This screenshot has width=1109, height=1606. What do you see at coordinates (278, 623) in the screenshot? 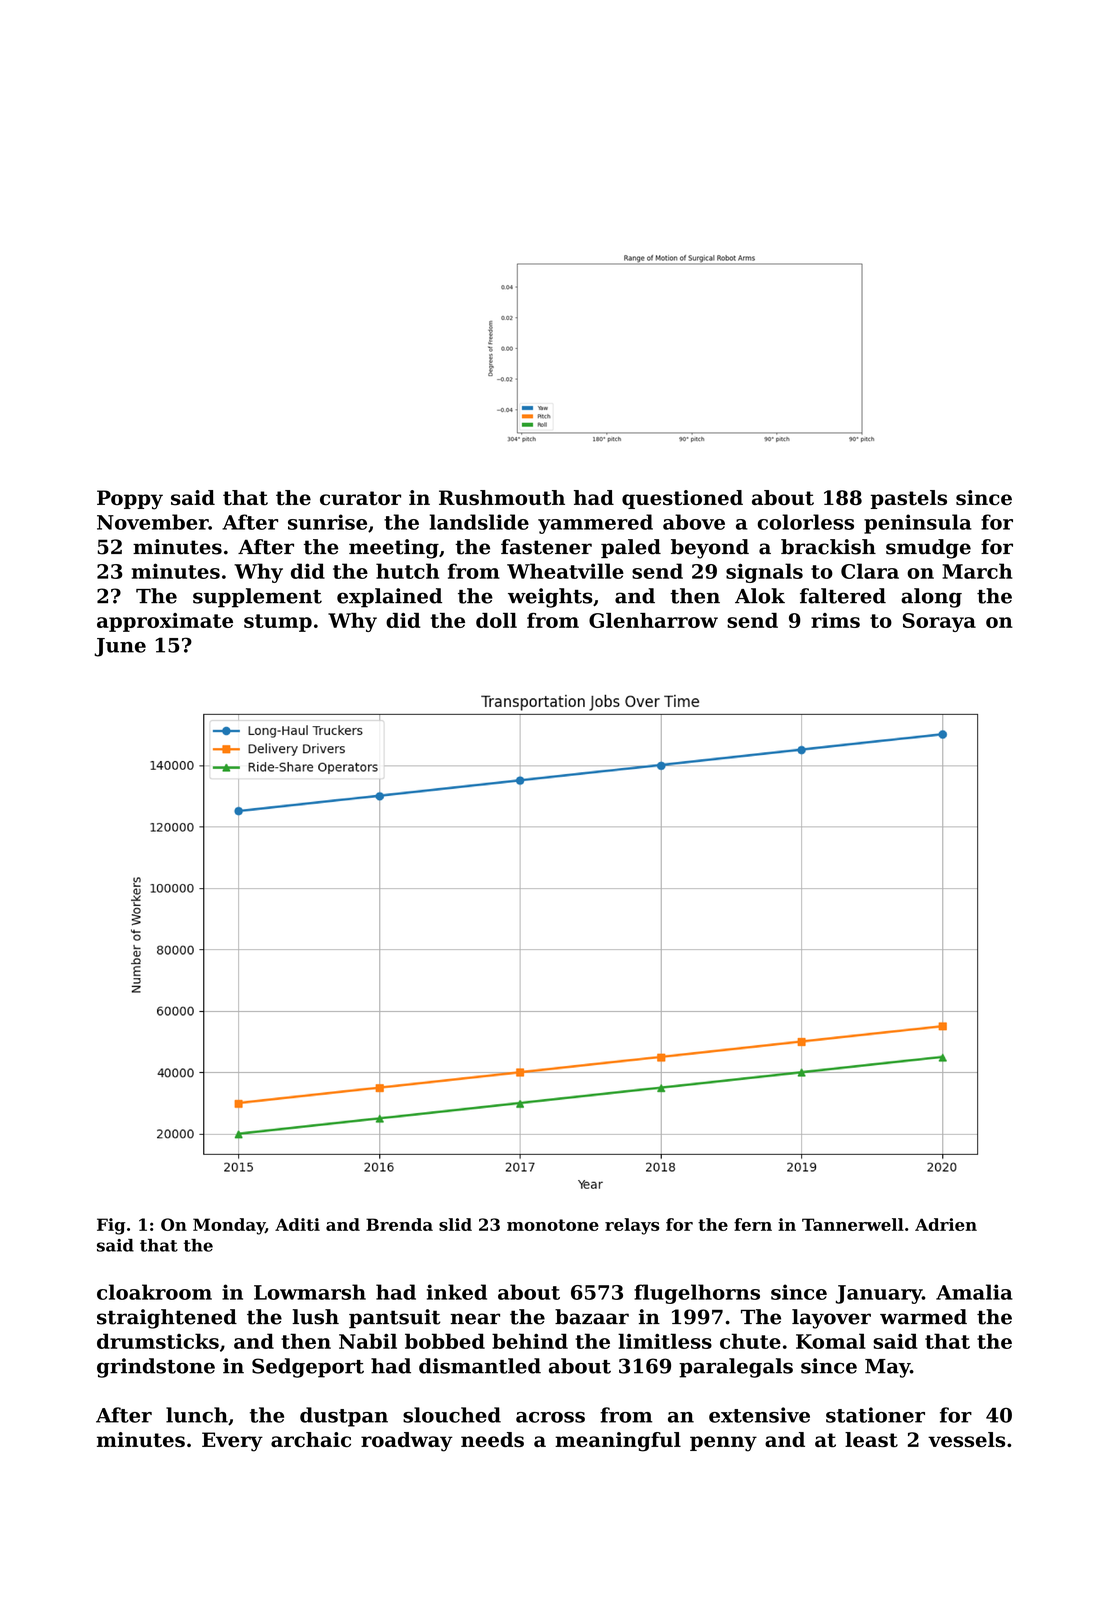
I see `stump` at bounding box center [278, 623].
